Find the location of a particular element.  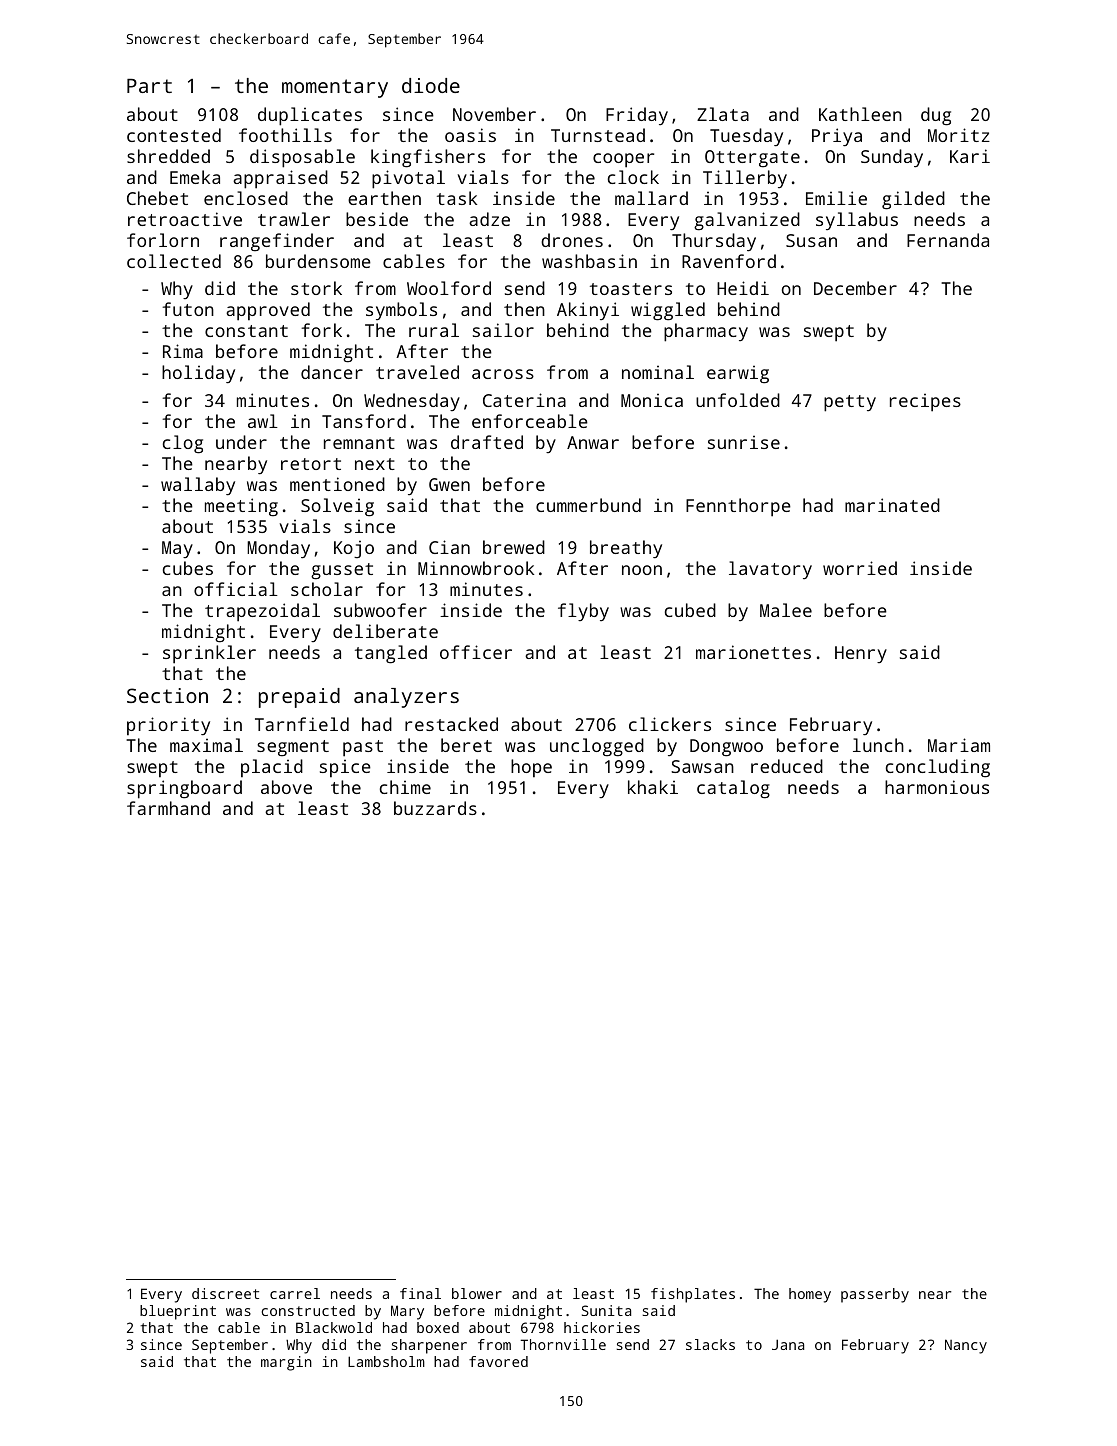

tangled is located at coordinates (391, 654).
